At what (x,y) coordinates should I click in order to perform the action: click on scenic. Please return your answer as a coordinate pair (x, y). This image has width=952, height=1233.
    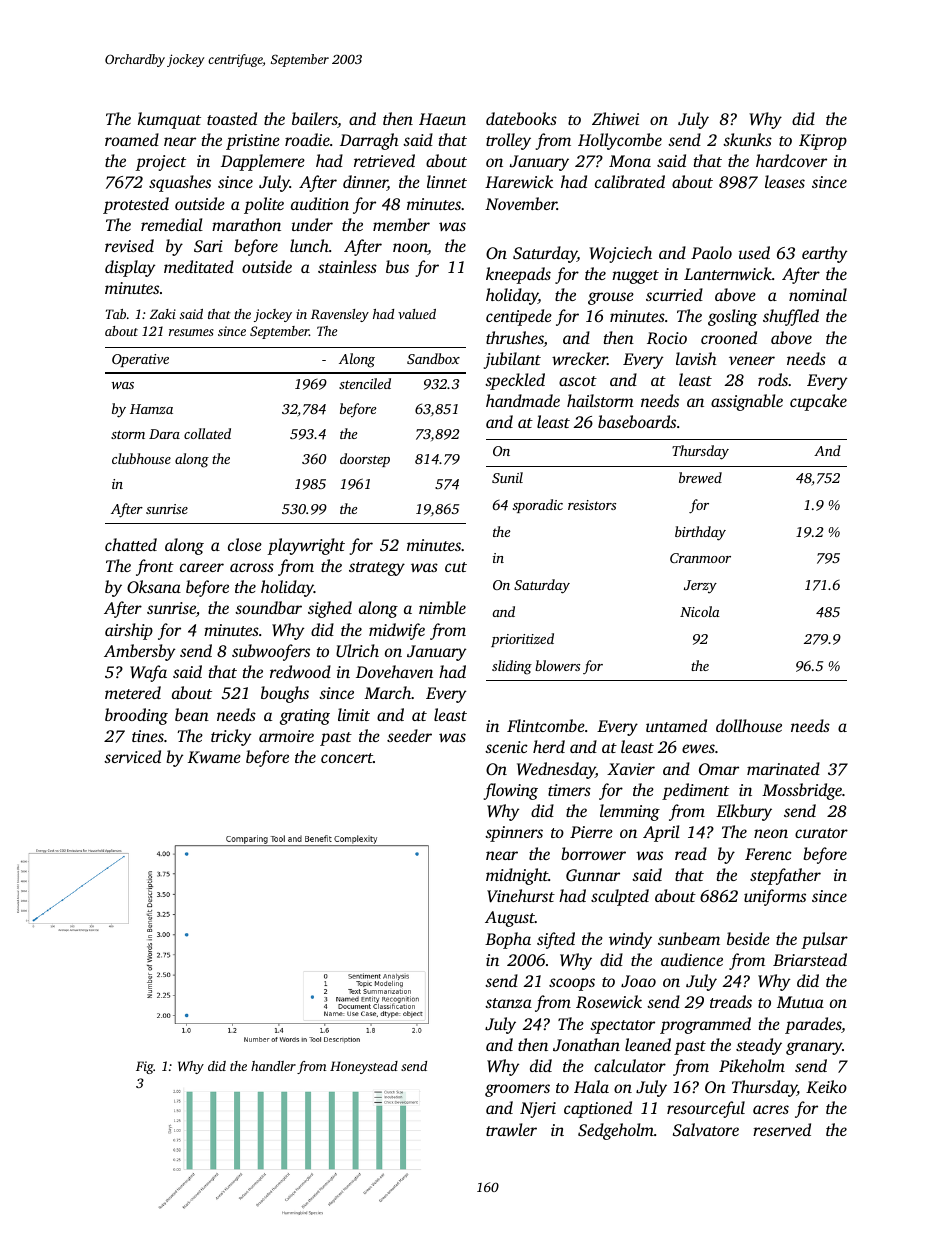
    Looking at the image, I should click on (506, 747).
